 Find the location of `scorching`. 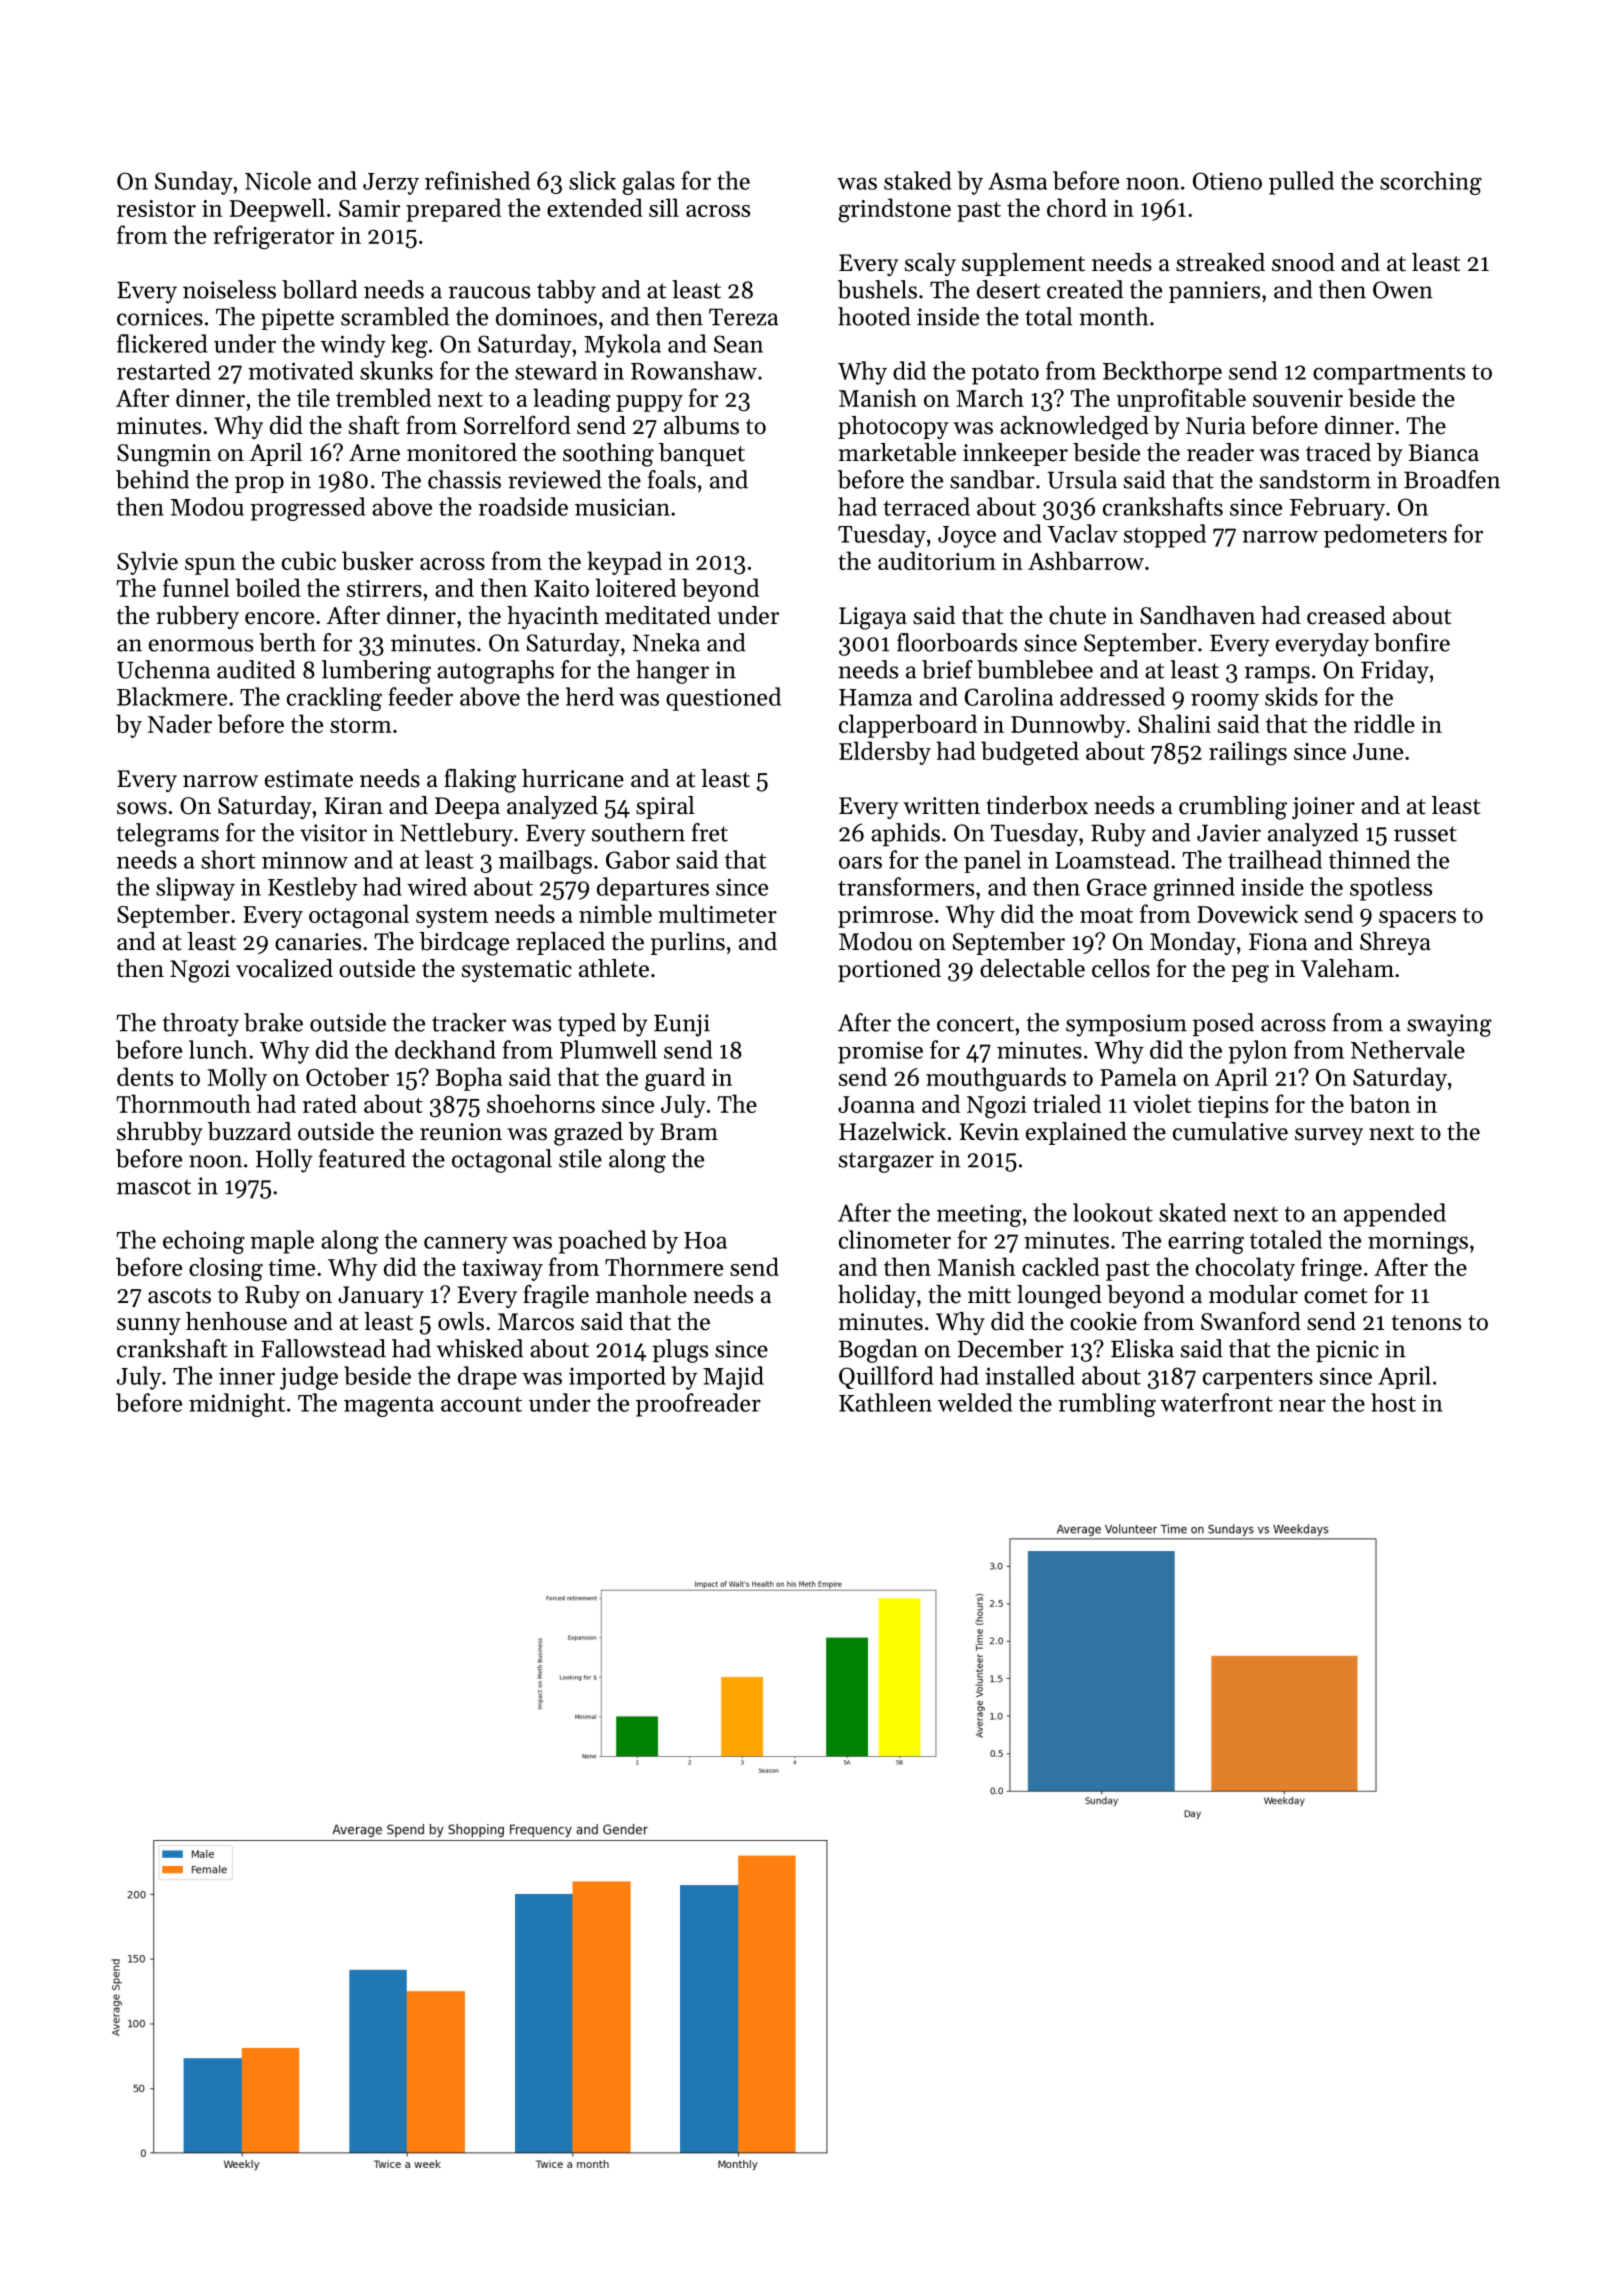

scorching is located at coordinates (1431, 183).
